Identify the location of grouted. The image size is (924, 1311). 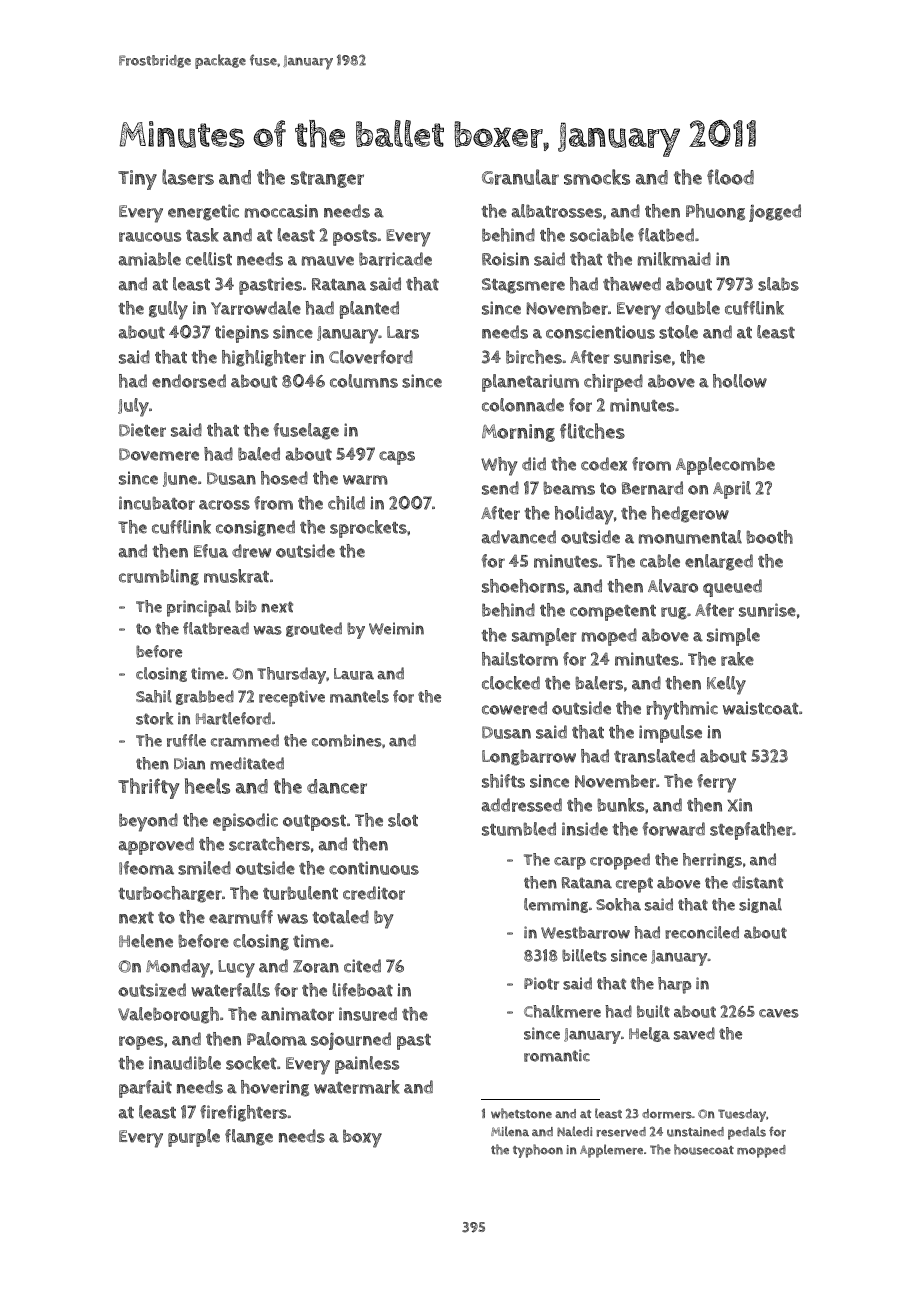
(314, 629).
